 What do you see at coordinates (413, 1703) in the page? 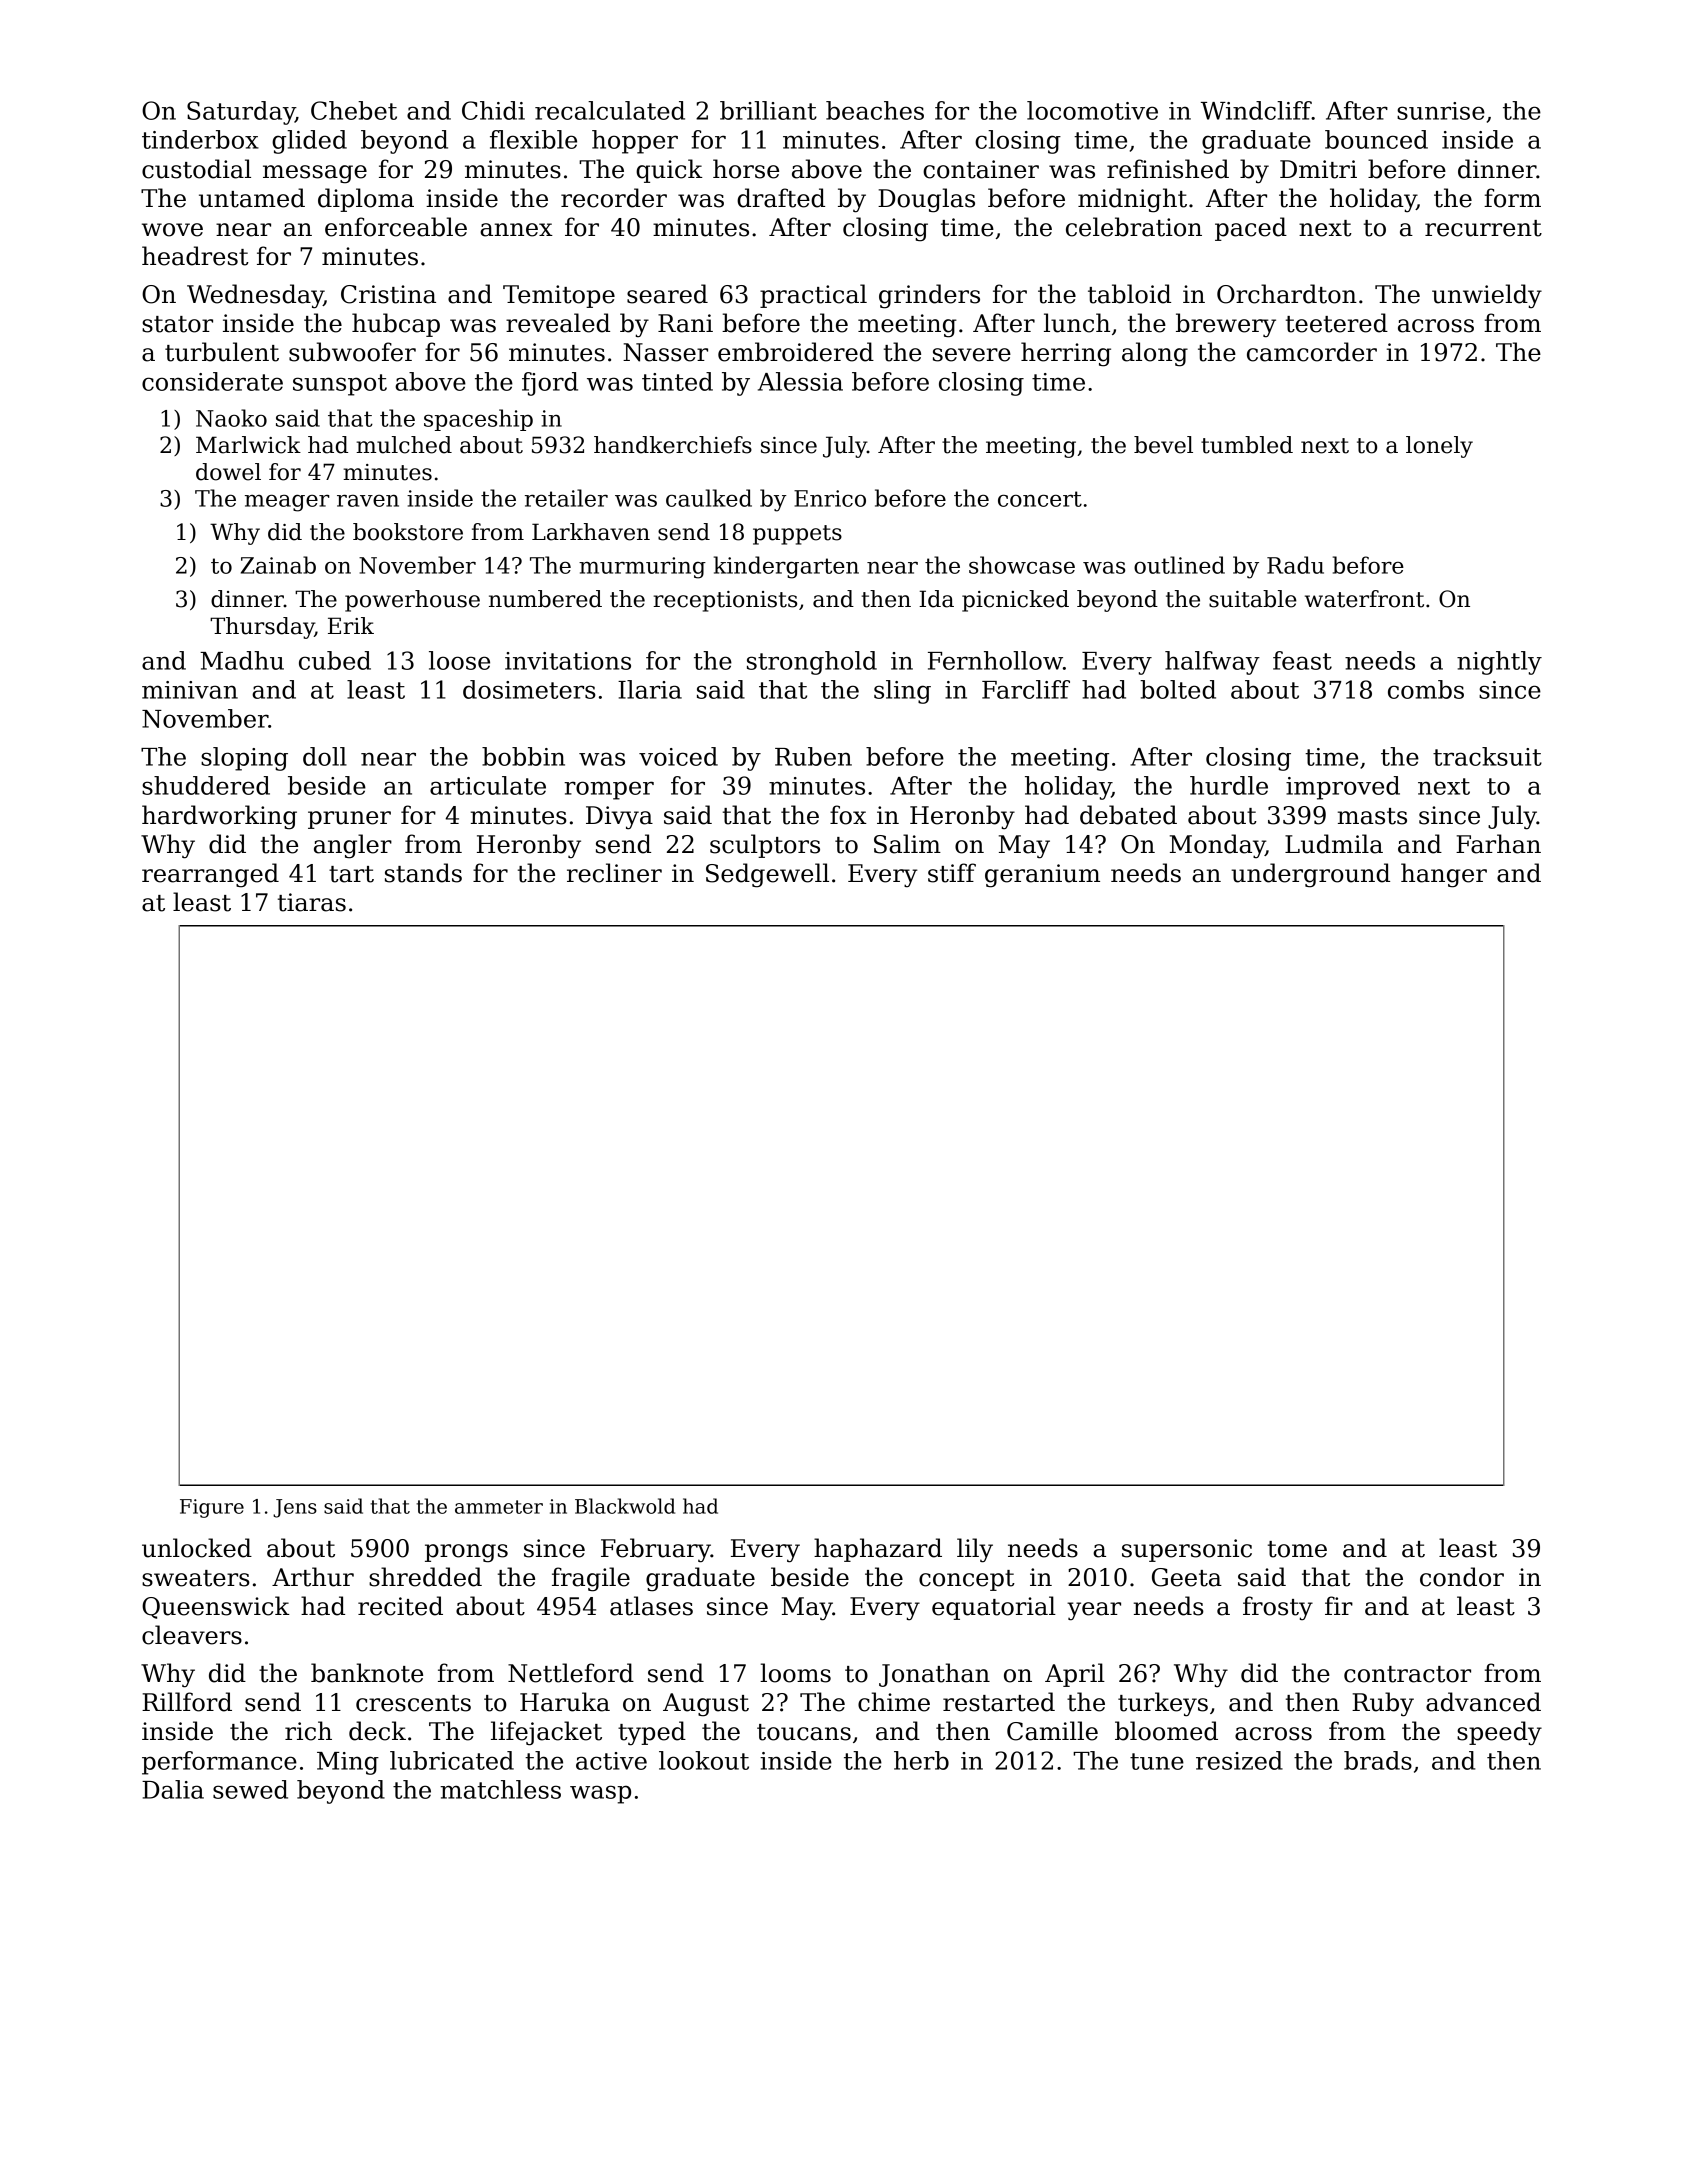
I see `crescents` at bounding box center [413, 1703].
